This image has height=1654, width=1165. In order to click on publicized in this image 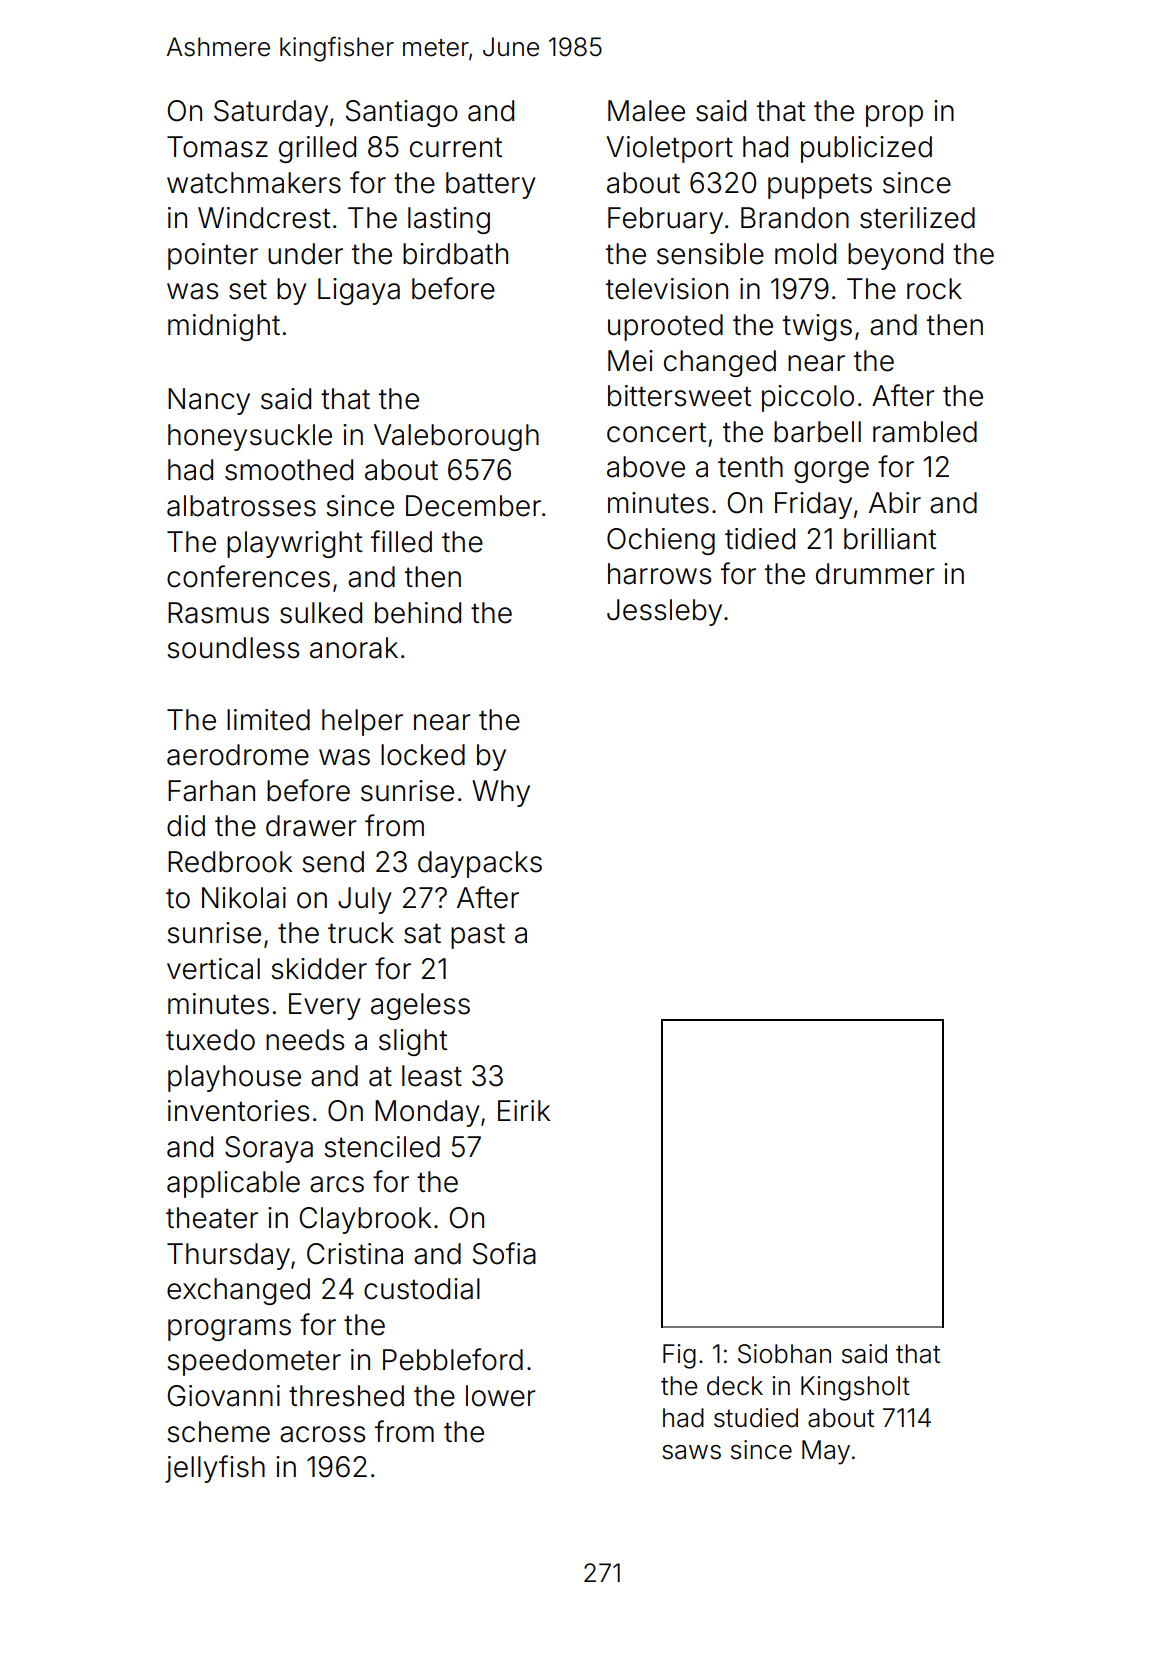, I will do `click(866, 149)`.
